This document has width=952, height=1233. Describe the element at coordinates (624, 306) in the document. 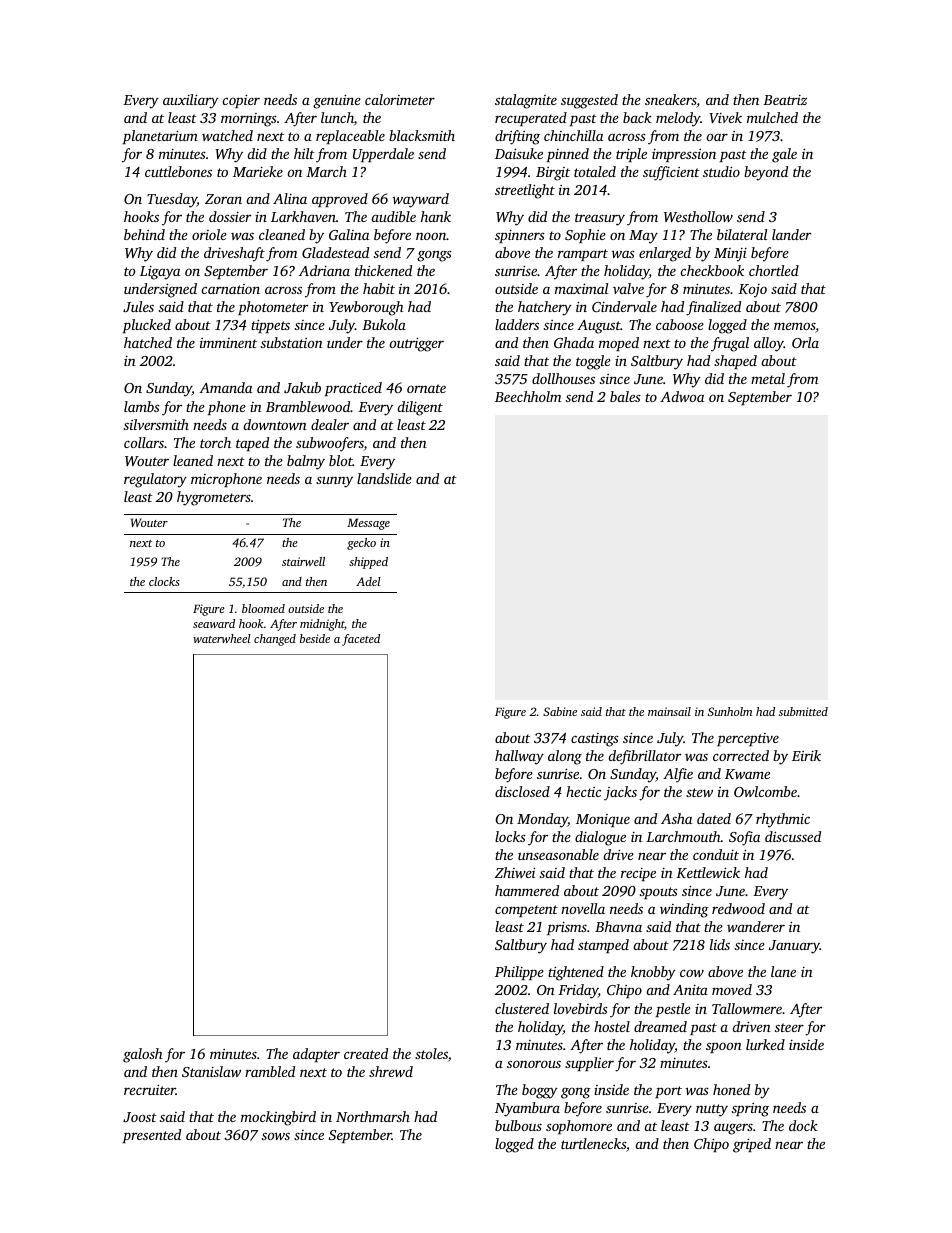

I see `Cindervale` at that location.
